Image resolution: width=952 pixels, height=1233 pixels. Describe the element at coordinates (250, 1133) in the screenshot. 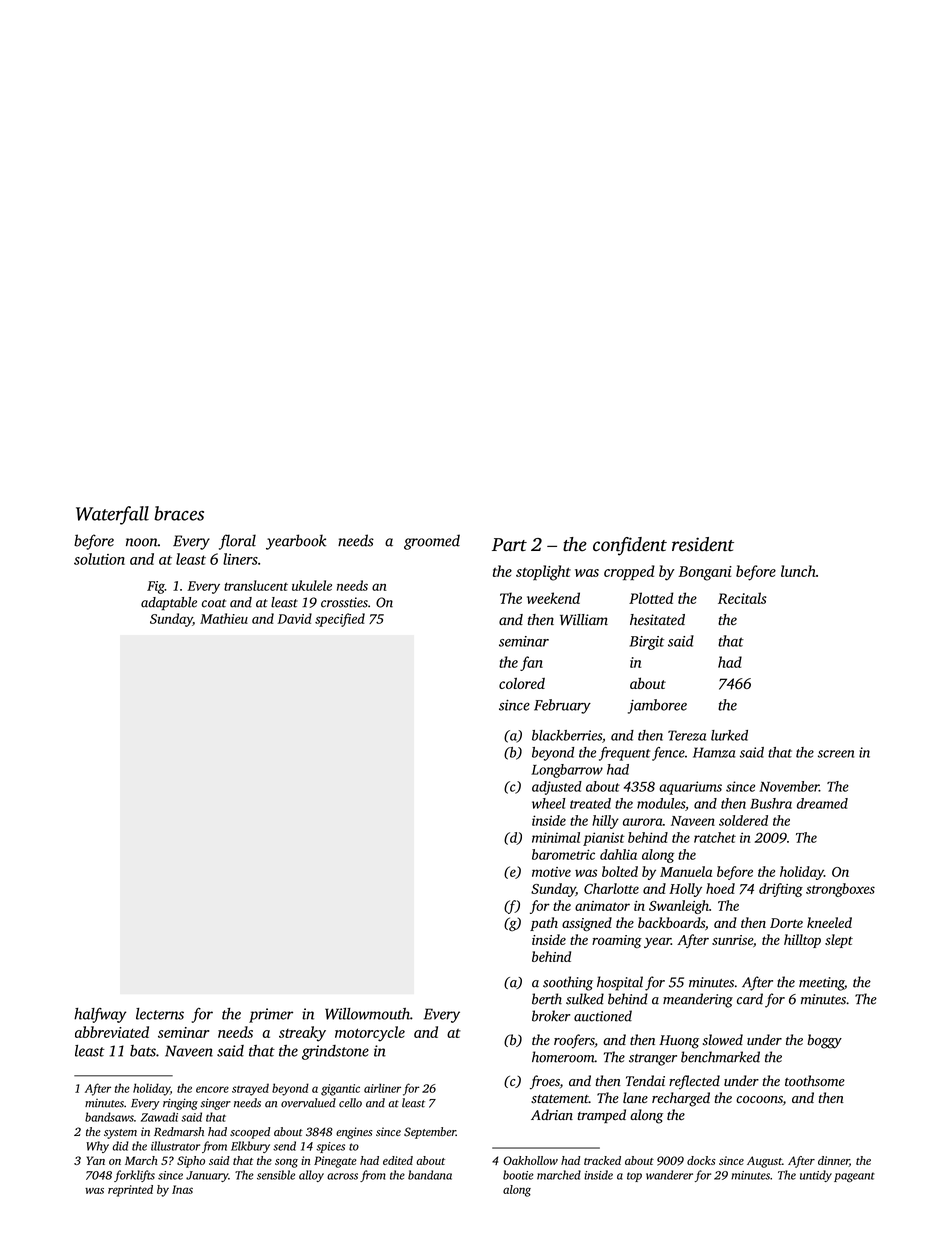

I see `scooped` at that location.
